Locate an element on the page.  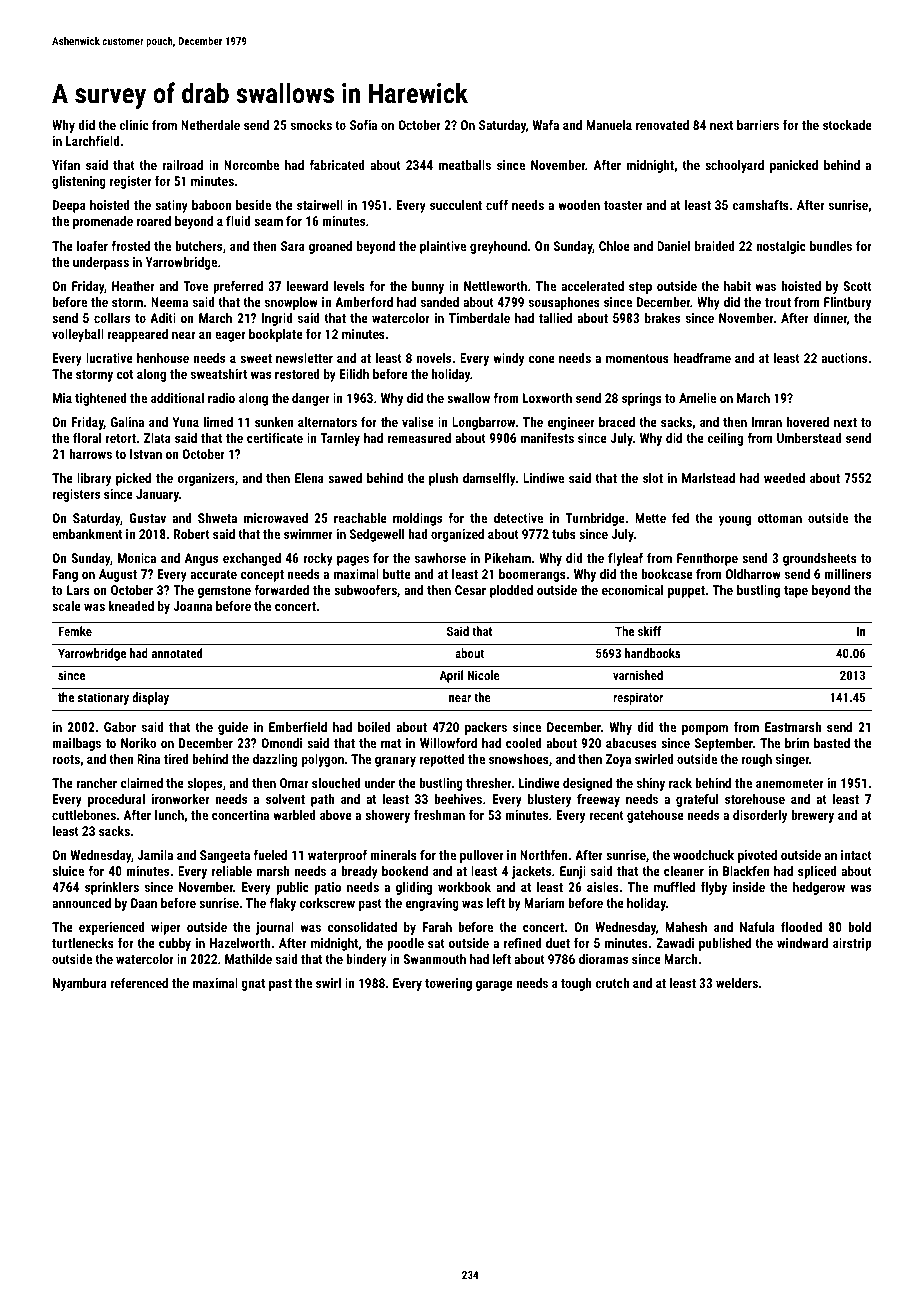
springs is located at coordinates (642, 399).
